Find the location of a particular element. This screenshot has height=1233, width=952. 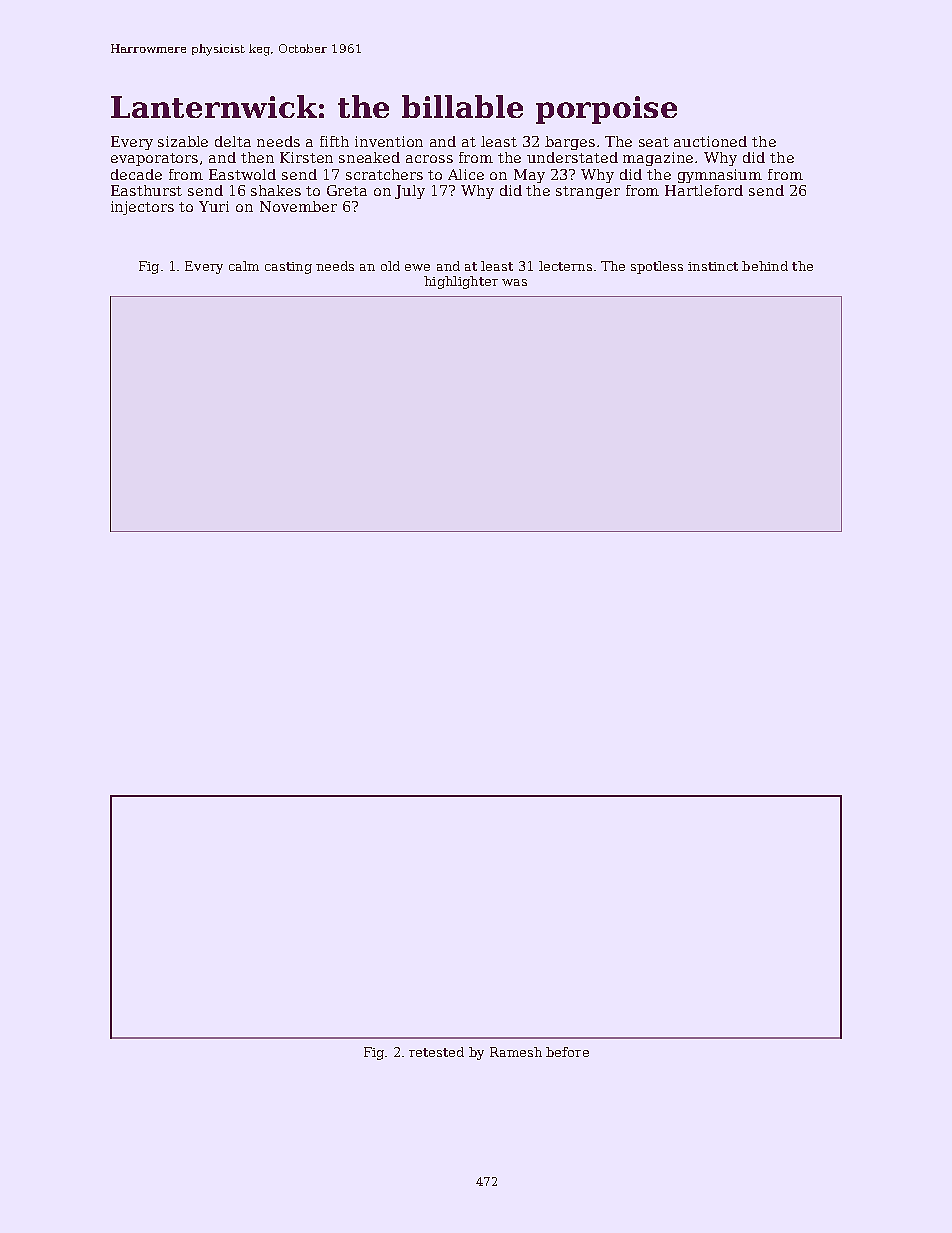

instinct is located at coordinates (713, 266).
